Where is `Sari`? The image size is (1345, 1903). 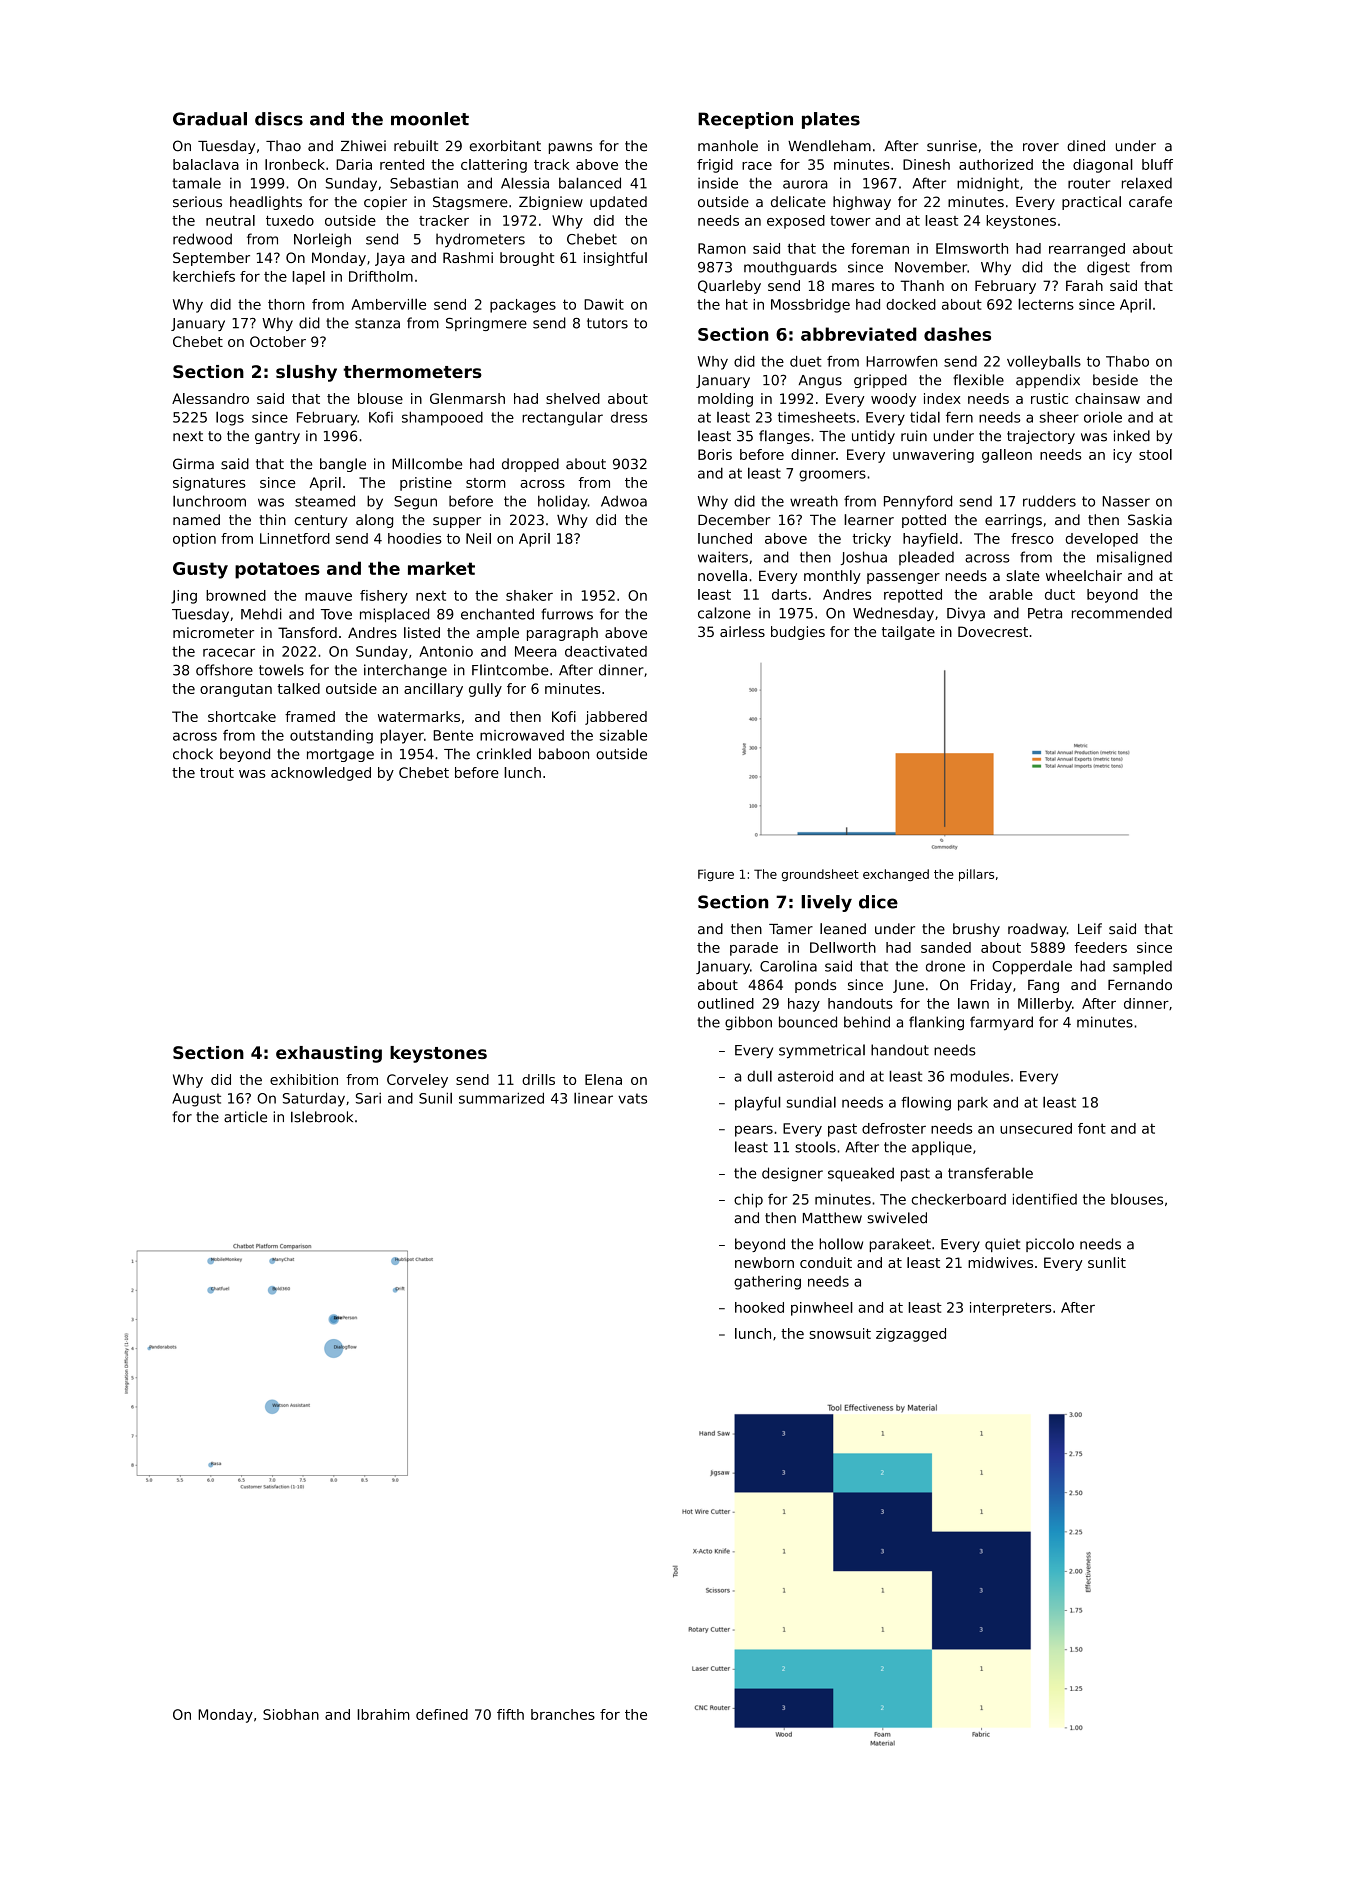
Sari is located at coordinates (368, 1098).
